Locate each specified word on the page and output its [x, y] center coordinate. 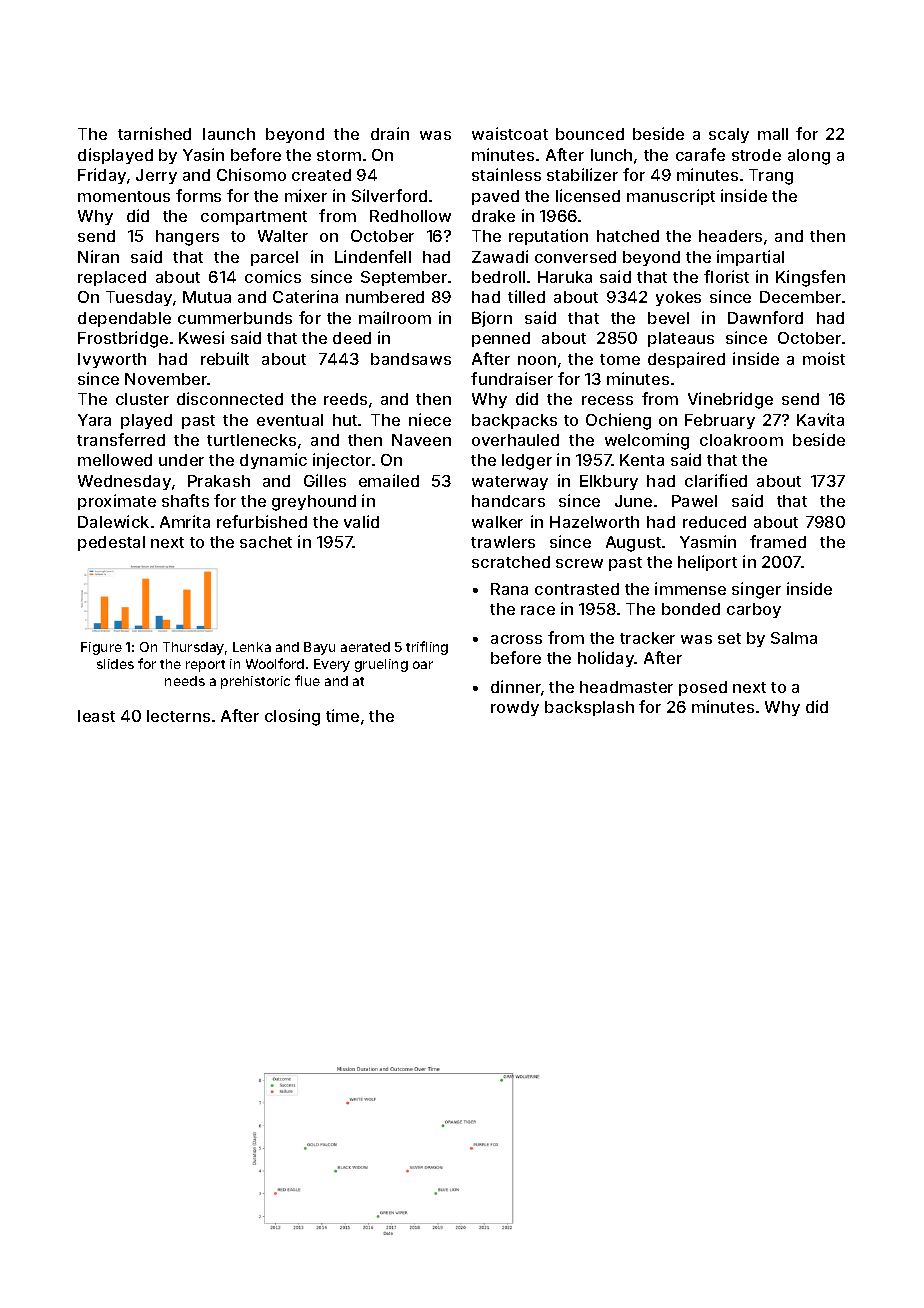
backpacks [514, 421]
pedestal [111, 543]
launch [229, 134]
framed [778, 541]
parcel [274, 258]
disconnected [230, 398]
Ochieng [618, 421]
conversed [575, 257]
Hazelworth [594, 522]
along [809, 157]
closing [292, 717]
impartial [750, 258]
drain [390, 133]
